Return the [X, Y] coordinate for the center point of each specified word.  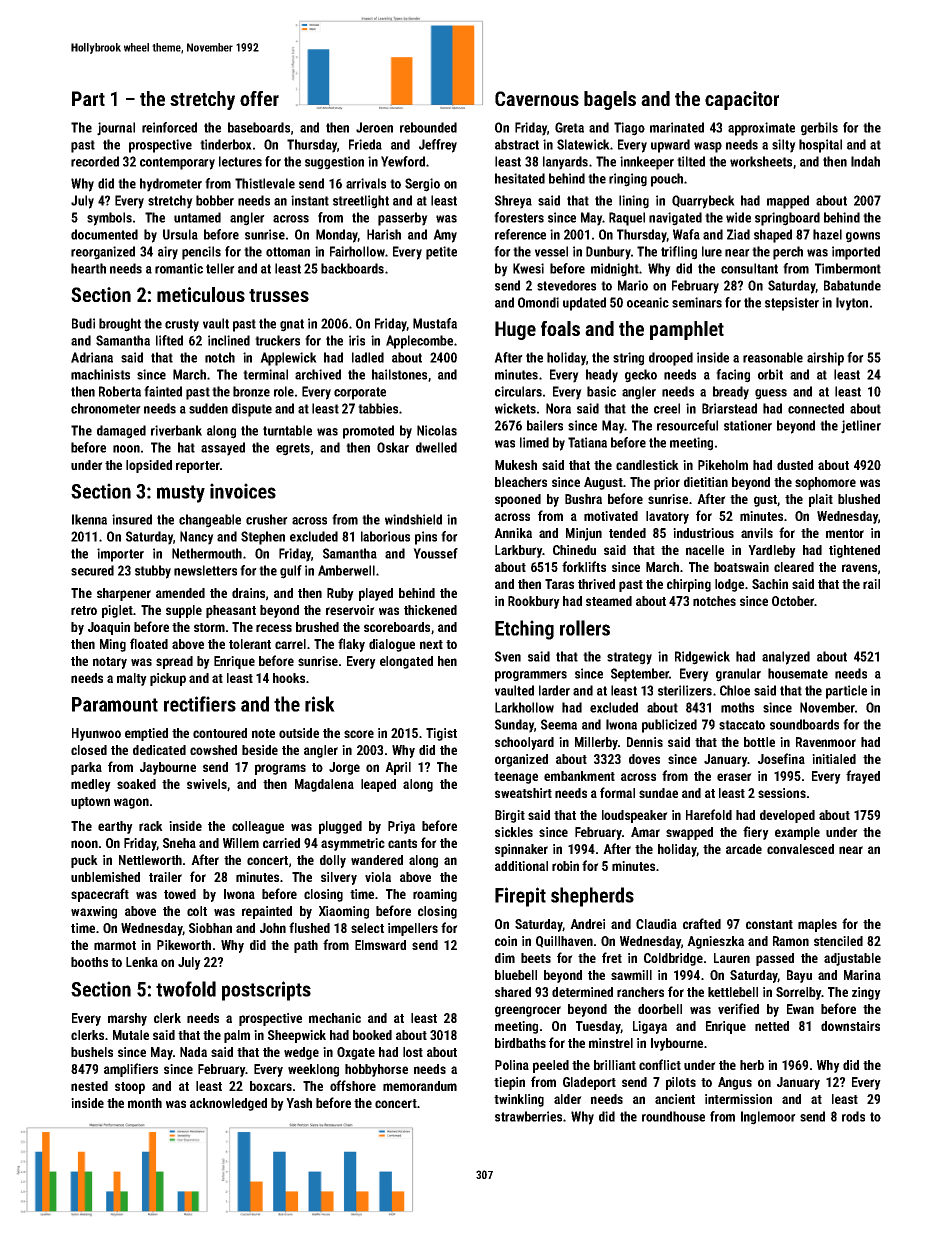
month [145, 1103]
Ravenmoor [826, 742]
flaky [351, 645]
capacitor [742, 100]
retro [84, 610]
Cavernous [537, 98]
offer [259, 98]
